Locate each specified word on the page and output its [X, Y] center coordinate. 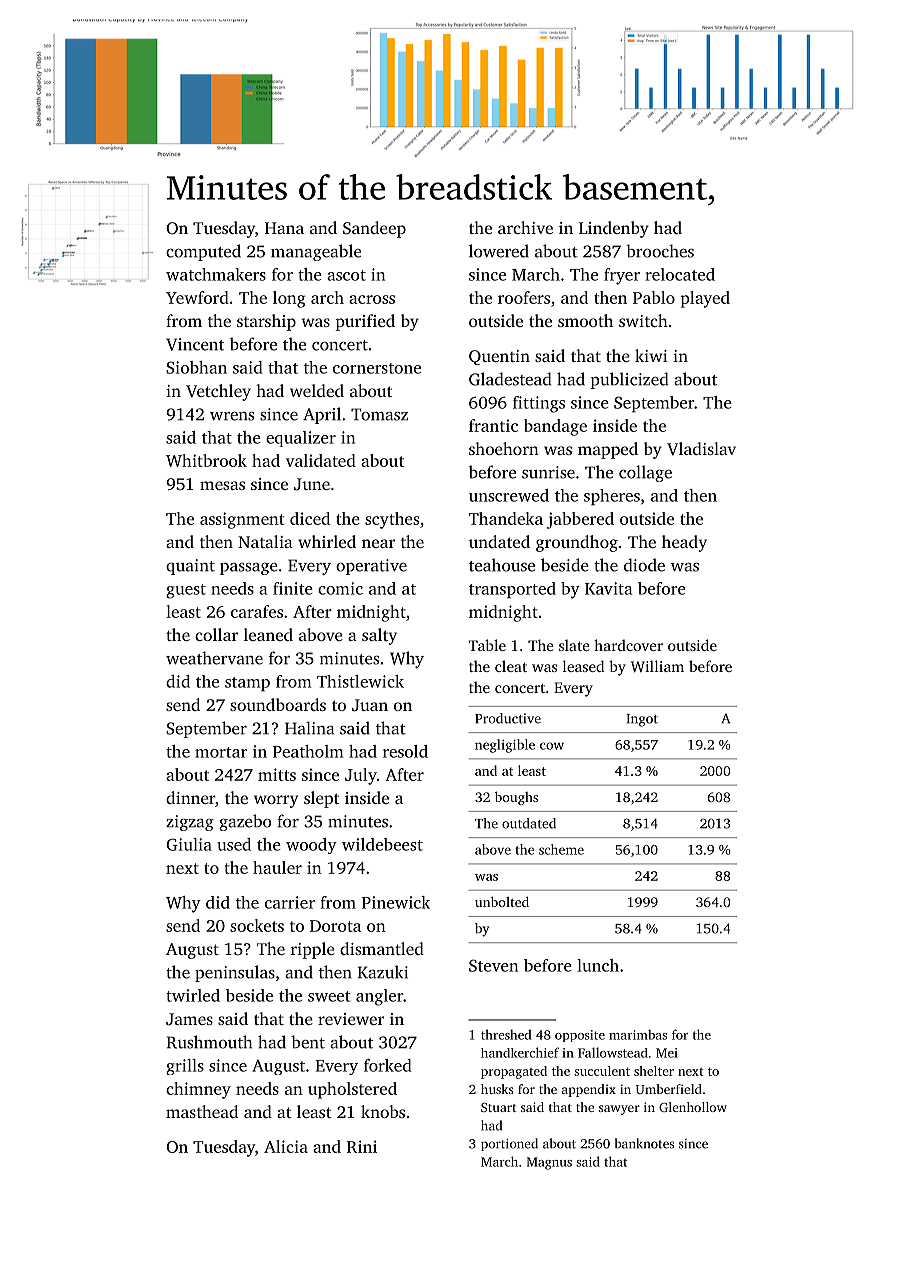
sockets [257, 925]
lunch [598, 965]
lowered [499, 251]
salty [379, 636]
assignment [242, 520]
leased [583, 666]
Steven [493, 965]
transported [512, 590]
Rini [362, 1146]
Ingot [642, 720]
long [289, 299]
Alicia [286, 1146]
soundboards [278, 704]
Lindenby [614, 229]
